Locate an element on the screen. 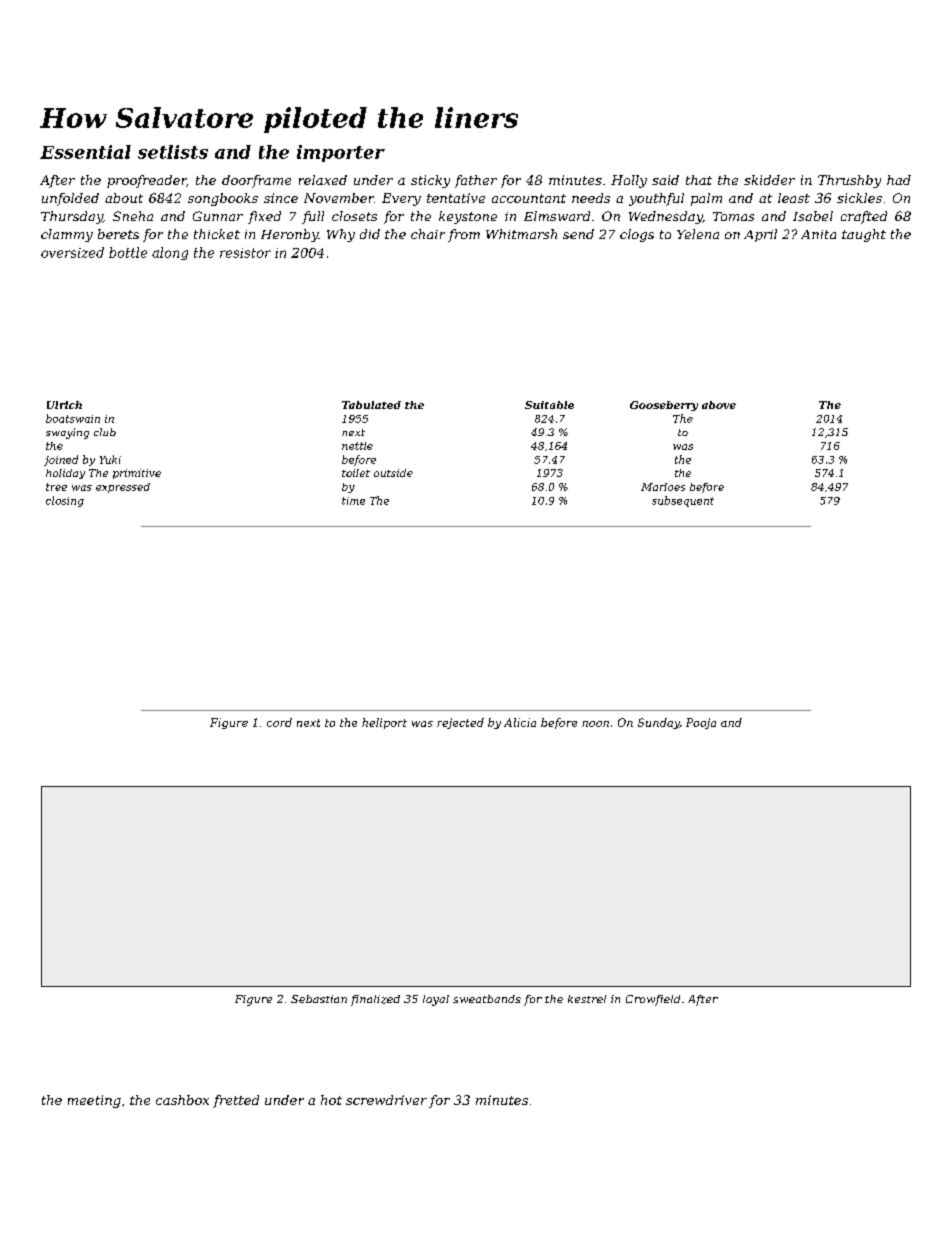 The width and height of the screenshot is (952, 1233). cord is located at coordinates (279, 722).
